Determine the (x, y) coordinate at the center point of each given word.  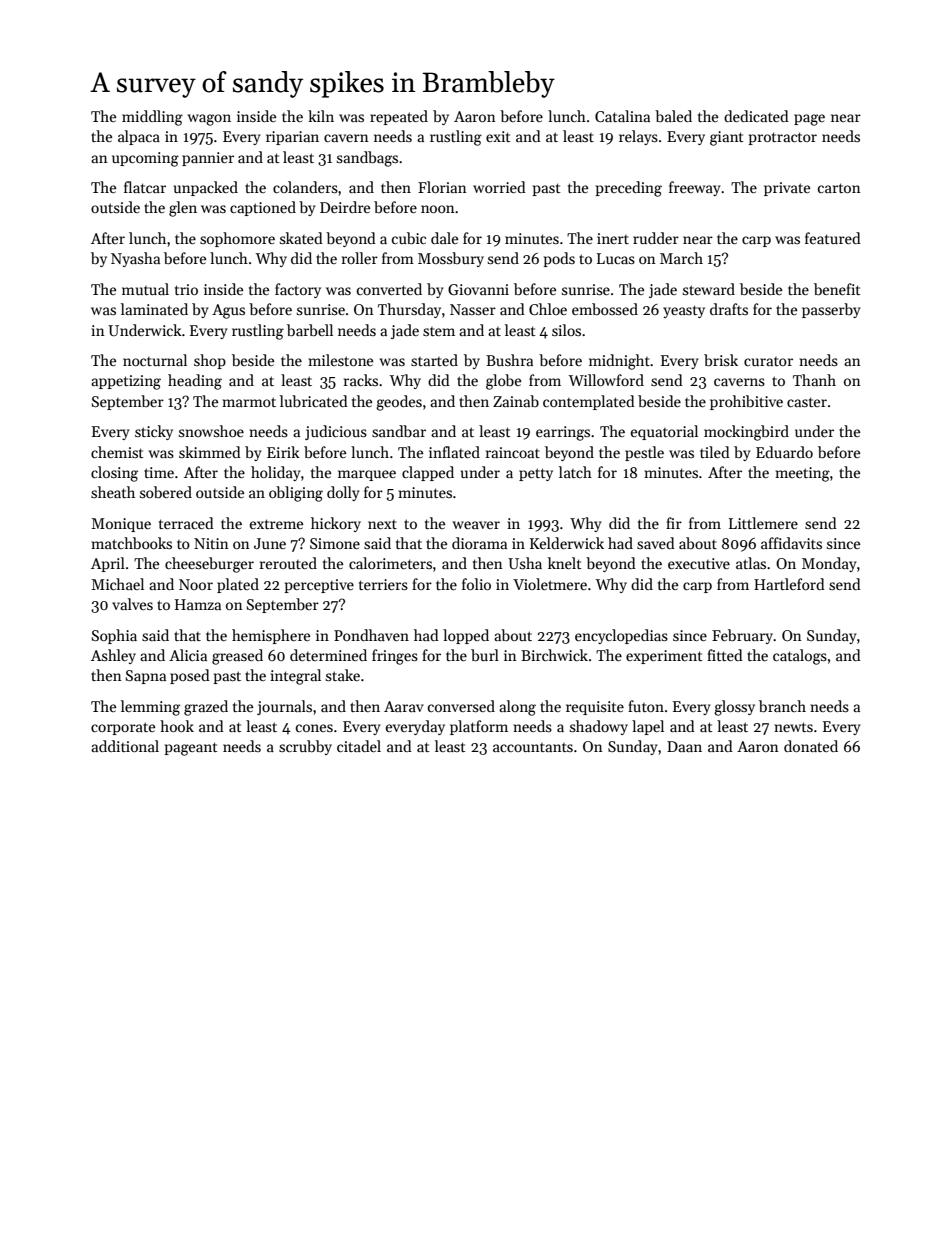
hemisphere (271, 636)
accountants (533, 747)
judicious (336, 432)
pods (559, 259)
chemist (117, 452)
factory (298, 290)
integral (295, 677)
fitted (725, 655)
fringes (395, 657)
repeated (399, 117)
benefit (837, 289)
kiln (321, 116)
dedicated (756, 116)
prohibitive (746, 402)
